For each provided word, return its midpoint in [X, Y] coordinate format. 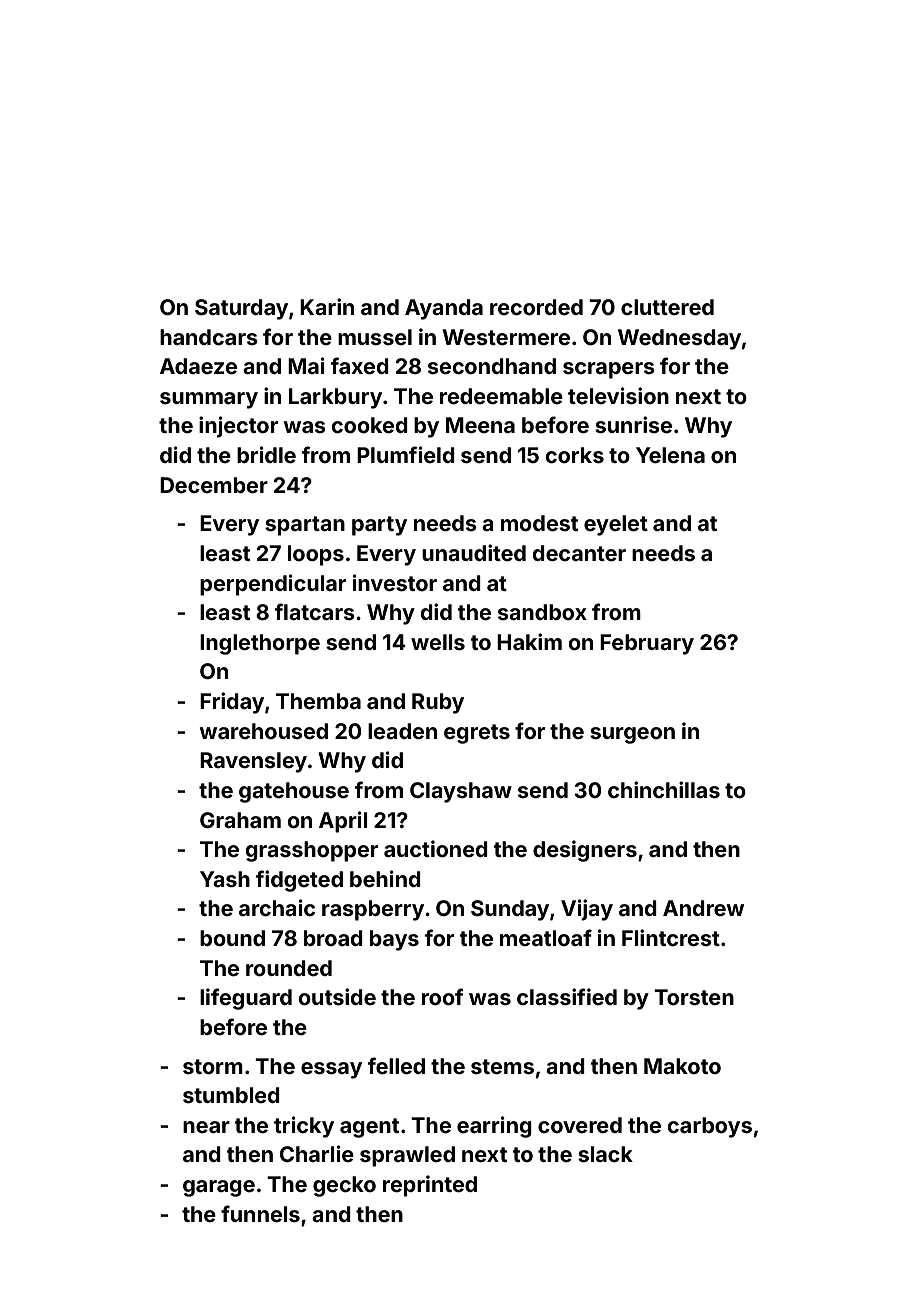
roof [443, 996]
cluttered [667, 307]
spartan [305, 526]
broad [333, 938]
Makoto [682, 1066]
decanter [579, 553]
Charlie [317, 1153]
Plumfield [406, 454]
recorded [536, 307]
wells [438, 642]
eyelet [616, 525]
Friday [232, 703]
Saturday [241, 309]
